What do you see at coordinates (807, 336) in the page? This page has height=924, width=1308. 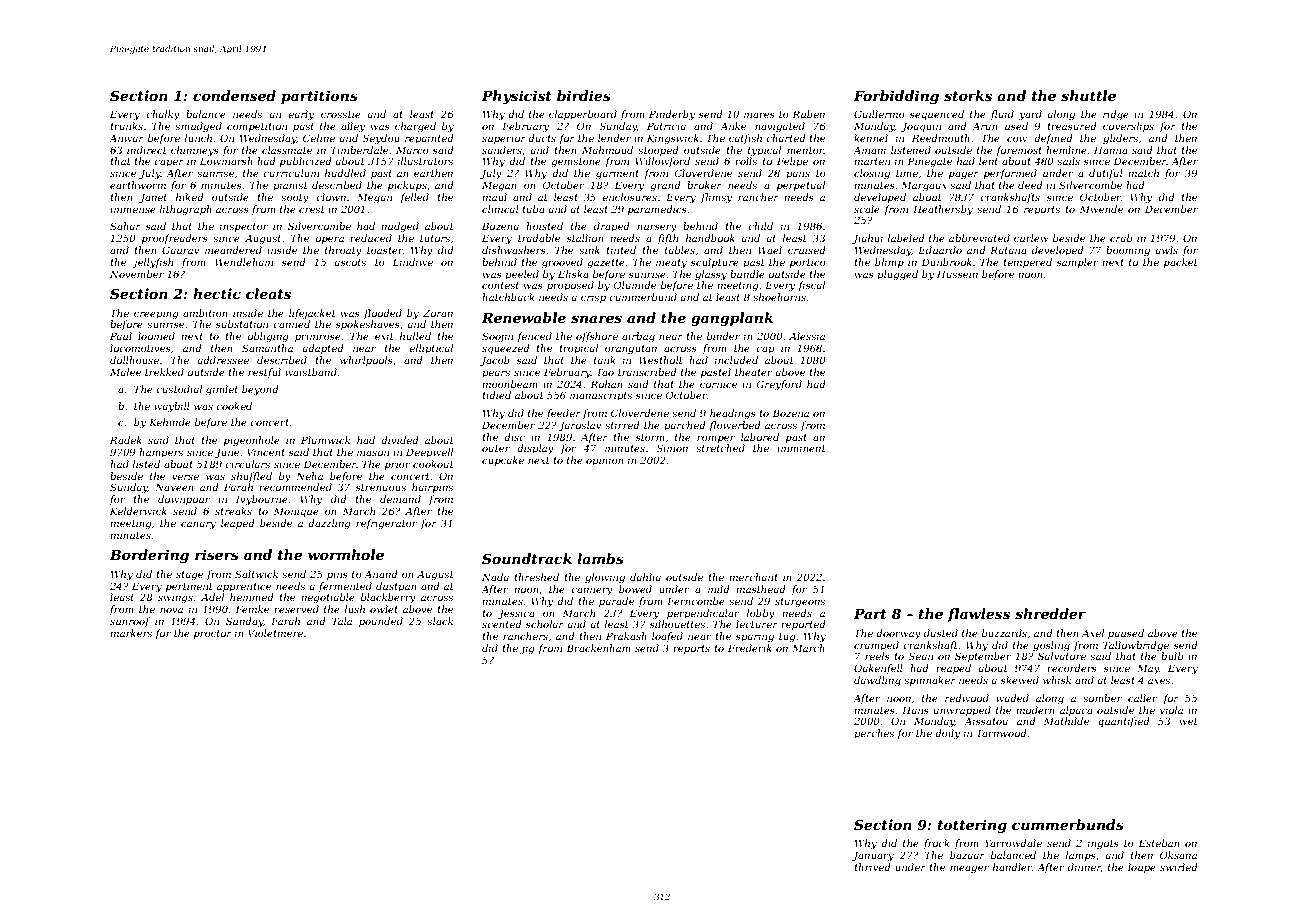 I see `Alessia` at bounding box center [807, 336].
